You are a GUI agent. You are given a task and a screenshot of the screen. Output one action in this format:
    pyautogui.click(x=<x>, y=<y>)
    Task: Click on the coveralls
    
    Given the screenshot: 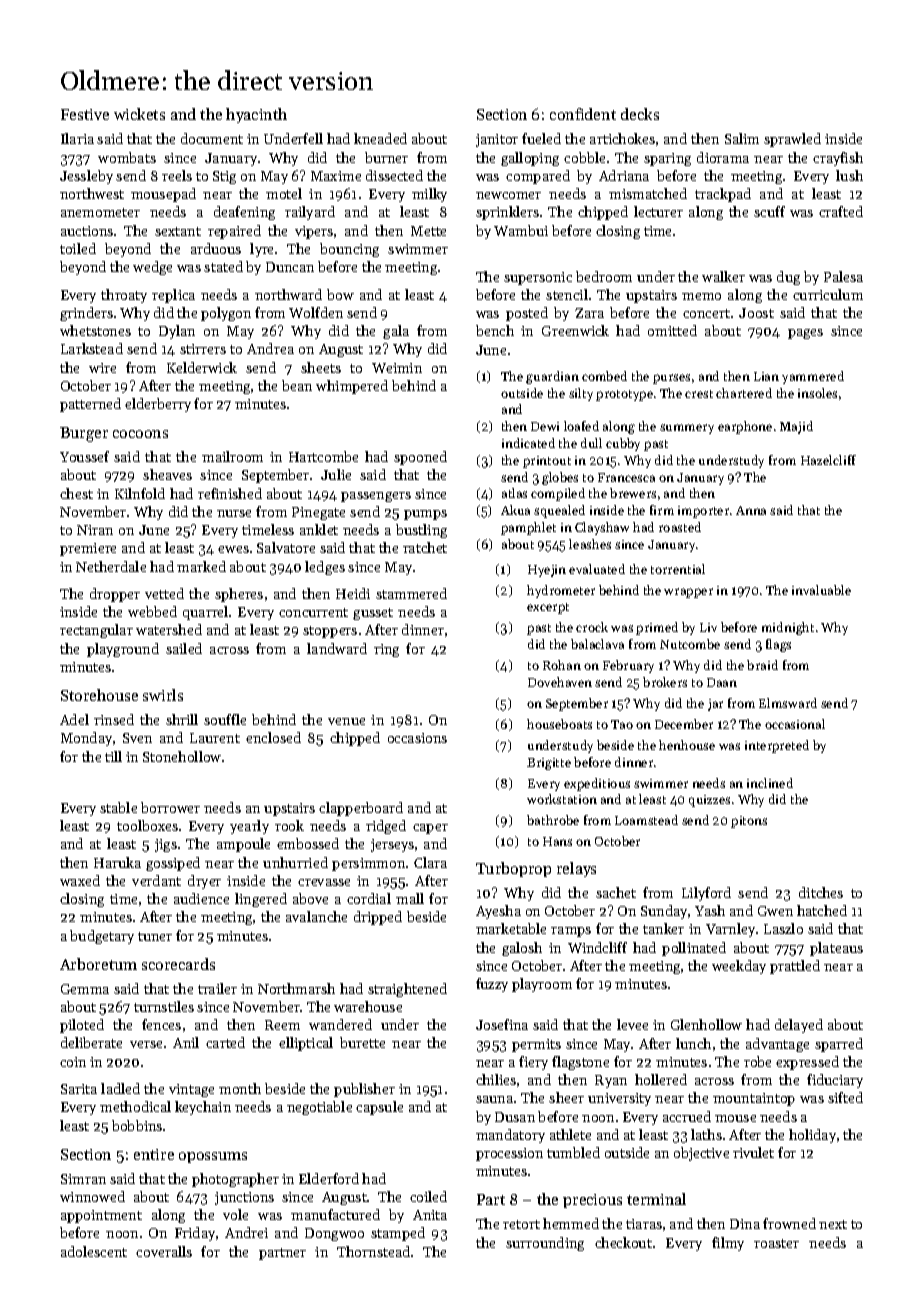 What is the action you would take?
    pyautogui.click(x=164, y=1251)
